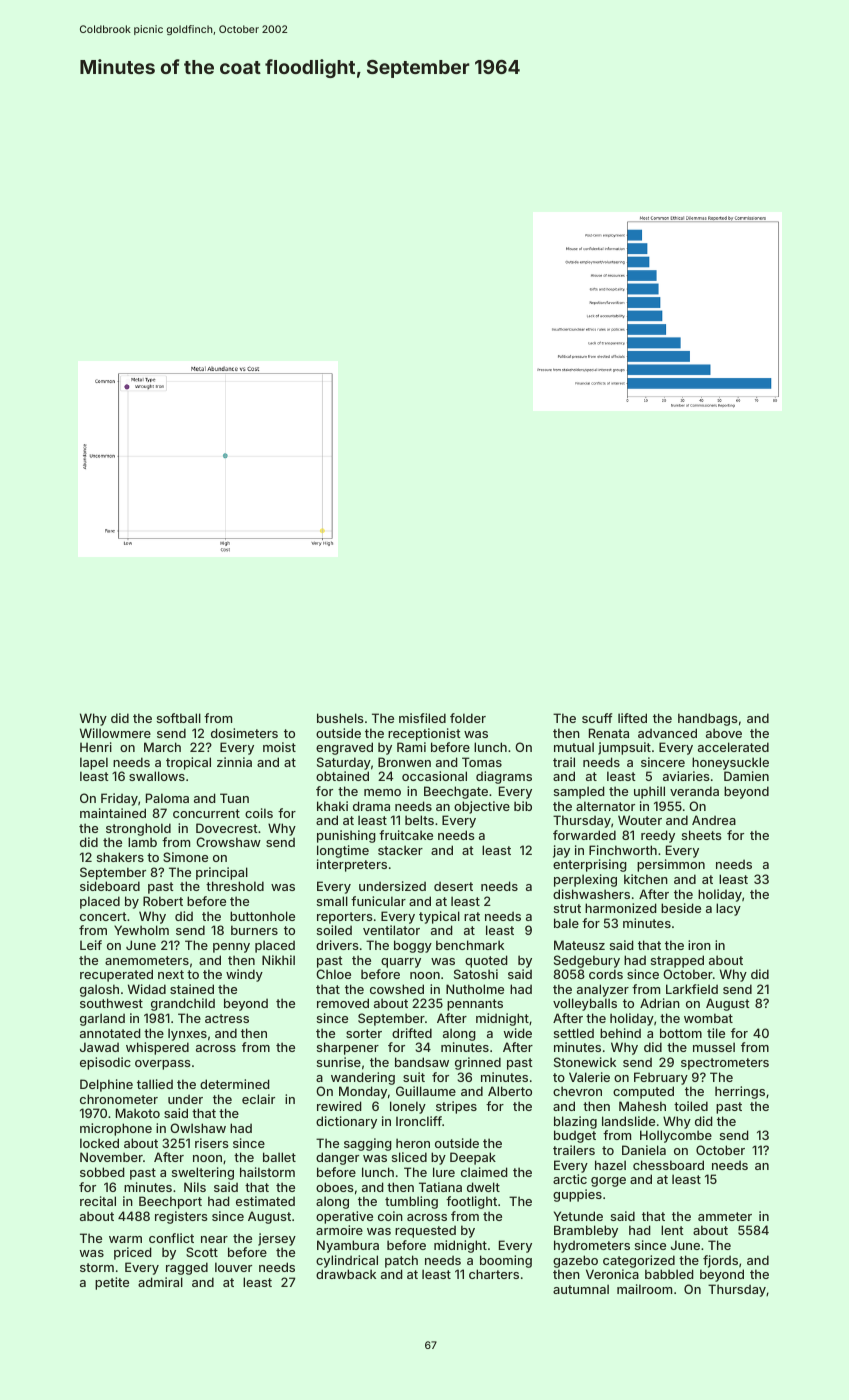 The height and width of the screenshot is (1400, 849). Describe the element at coordinates (597, 718) in the screenshot. I see `scuff` at that location.
